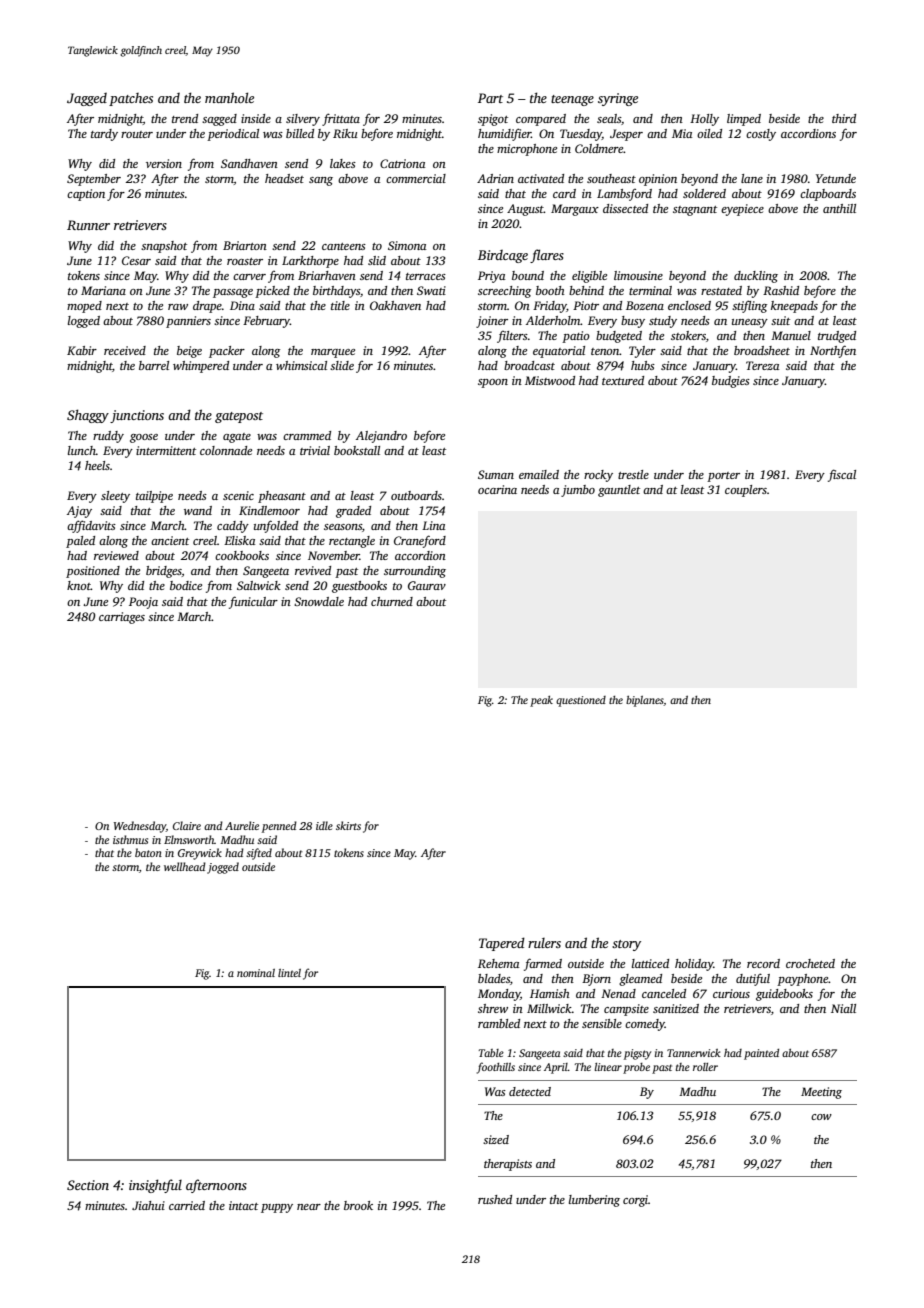  Describe the element at coordinates (746, 491) in the screenshot. I see `couplers` at that location.
